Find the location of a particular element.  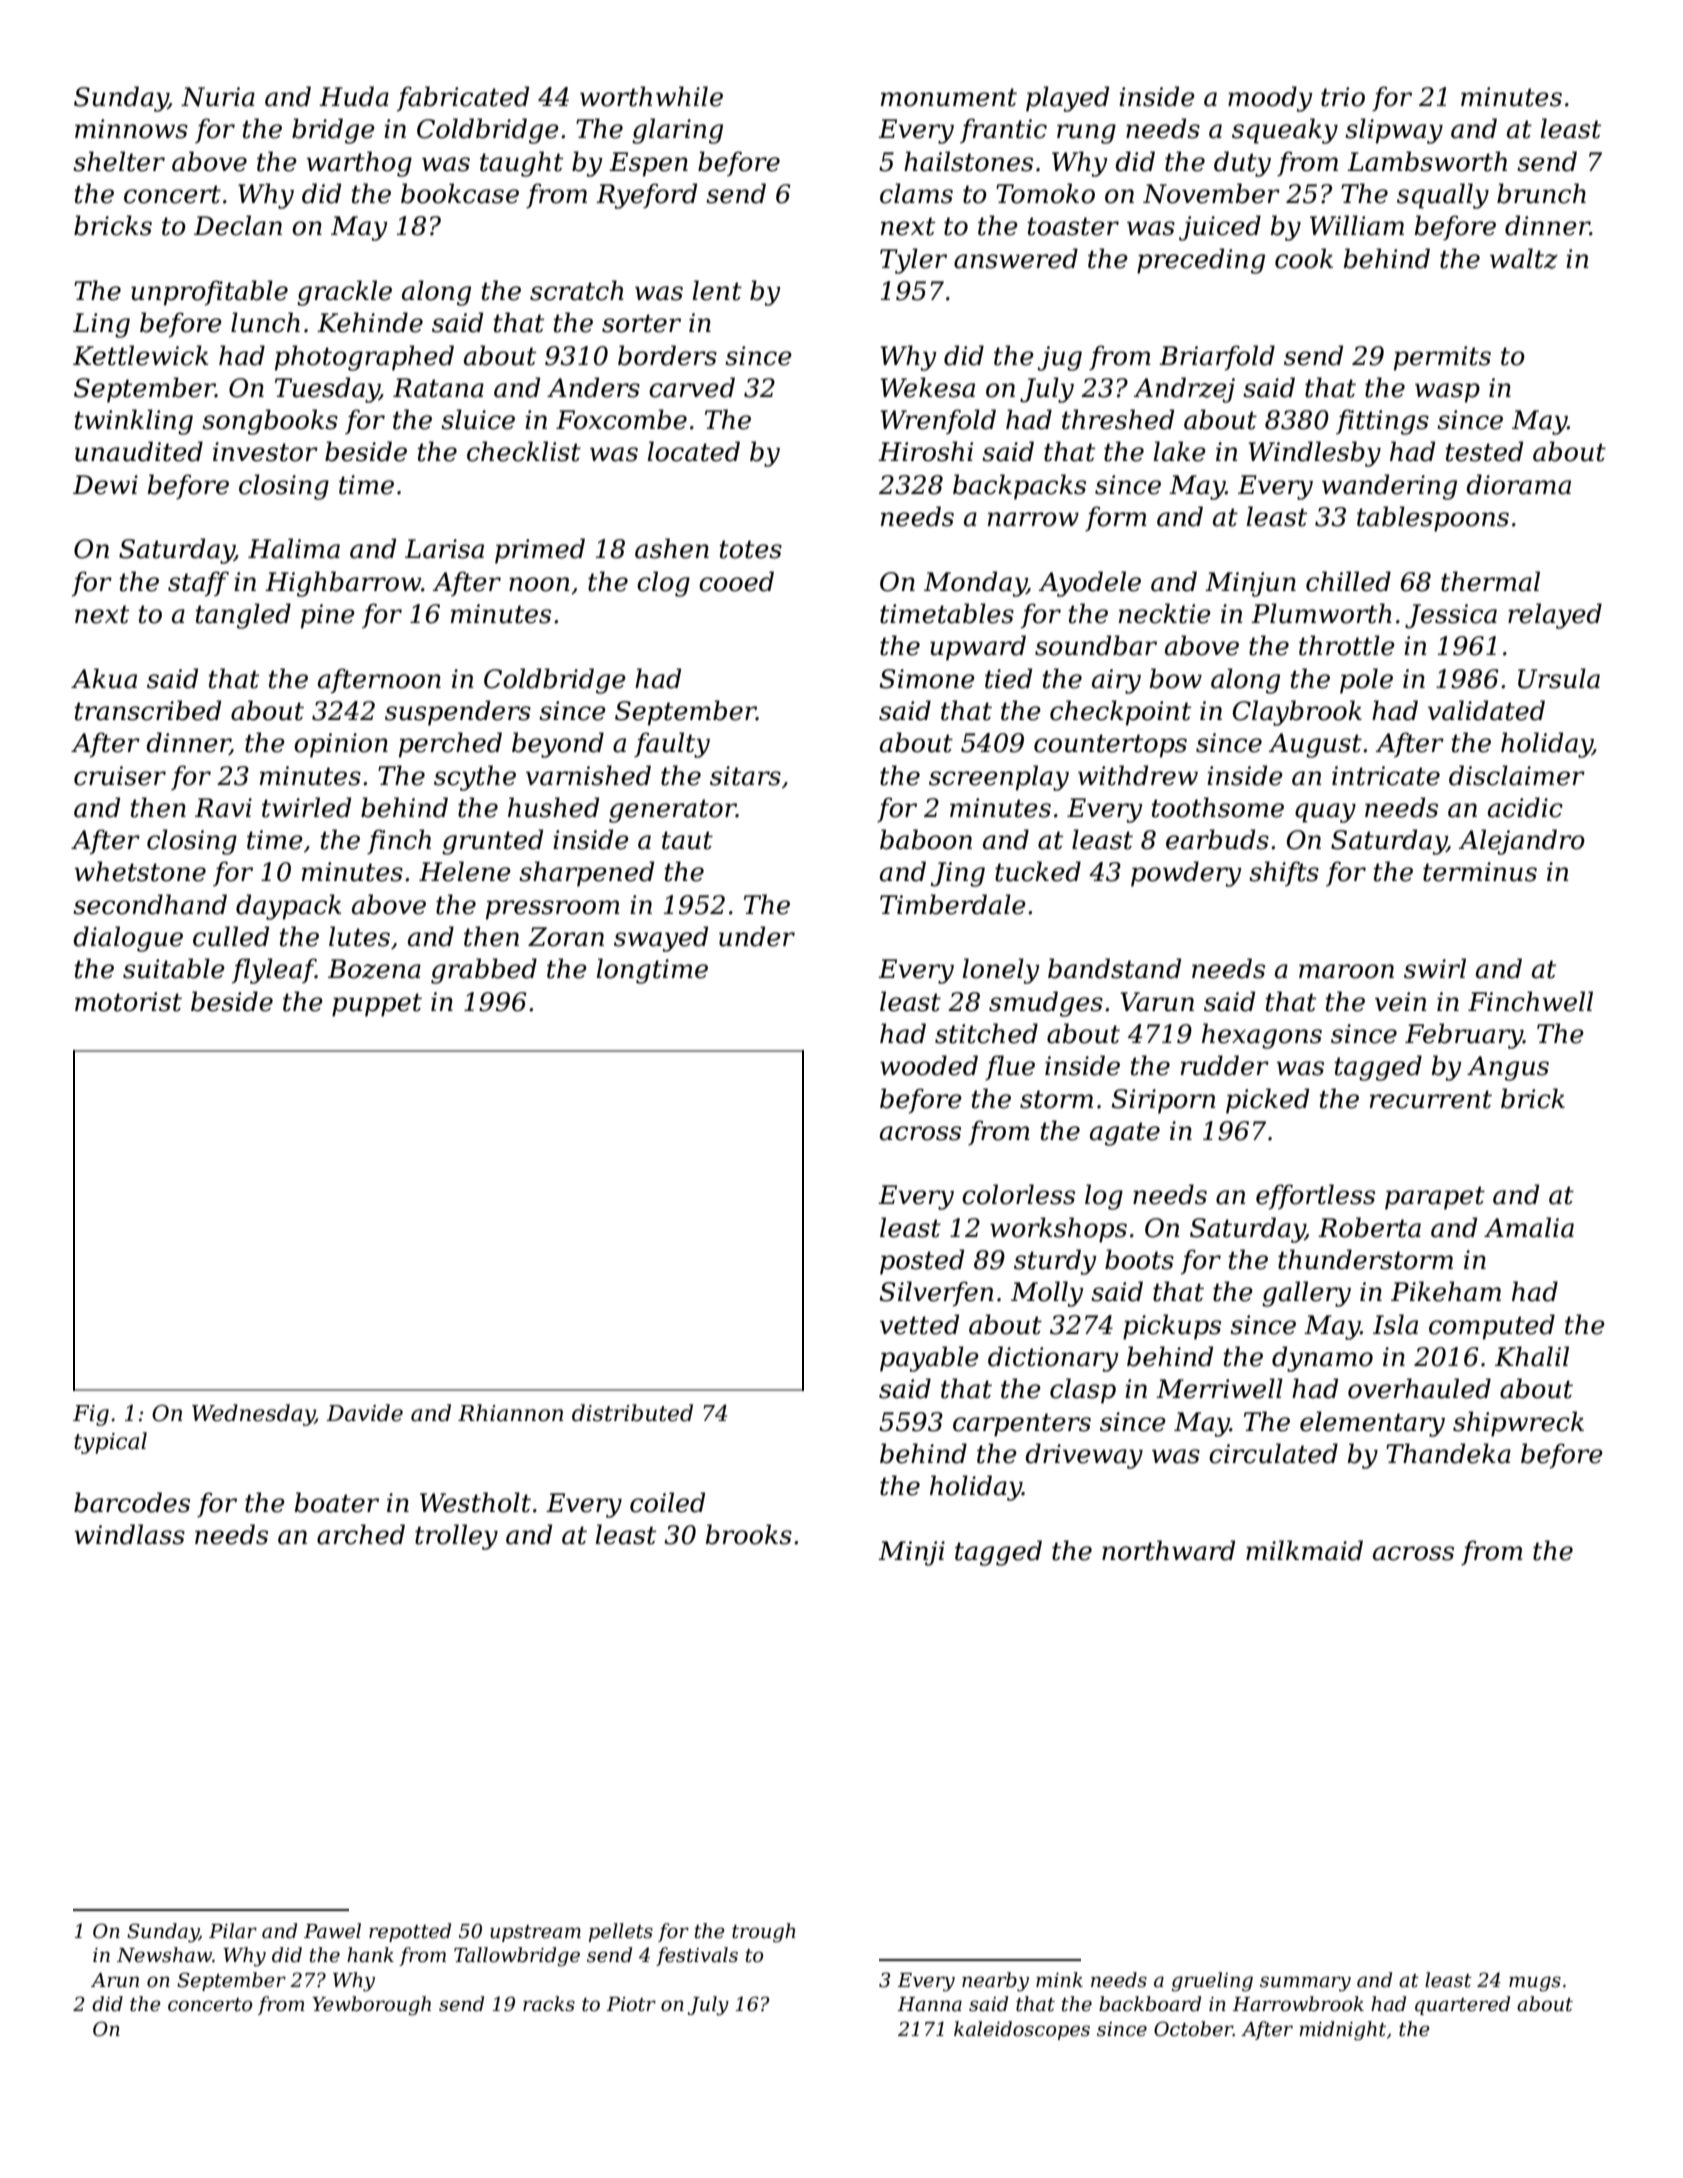

barcodes is located at coordinates (132, 1502).
